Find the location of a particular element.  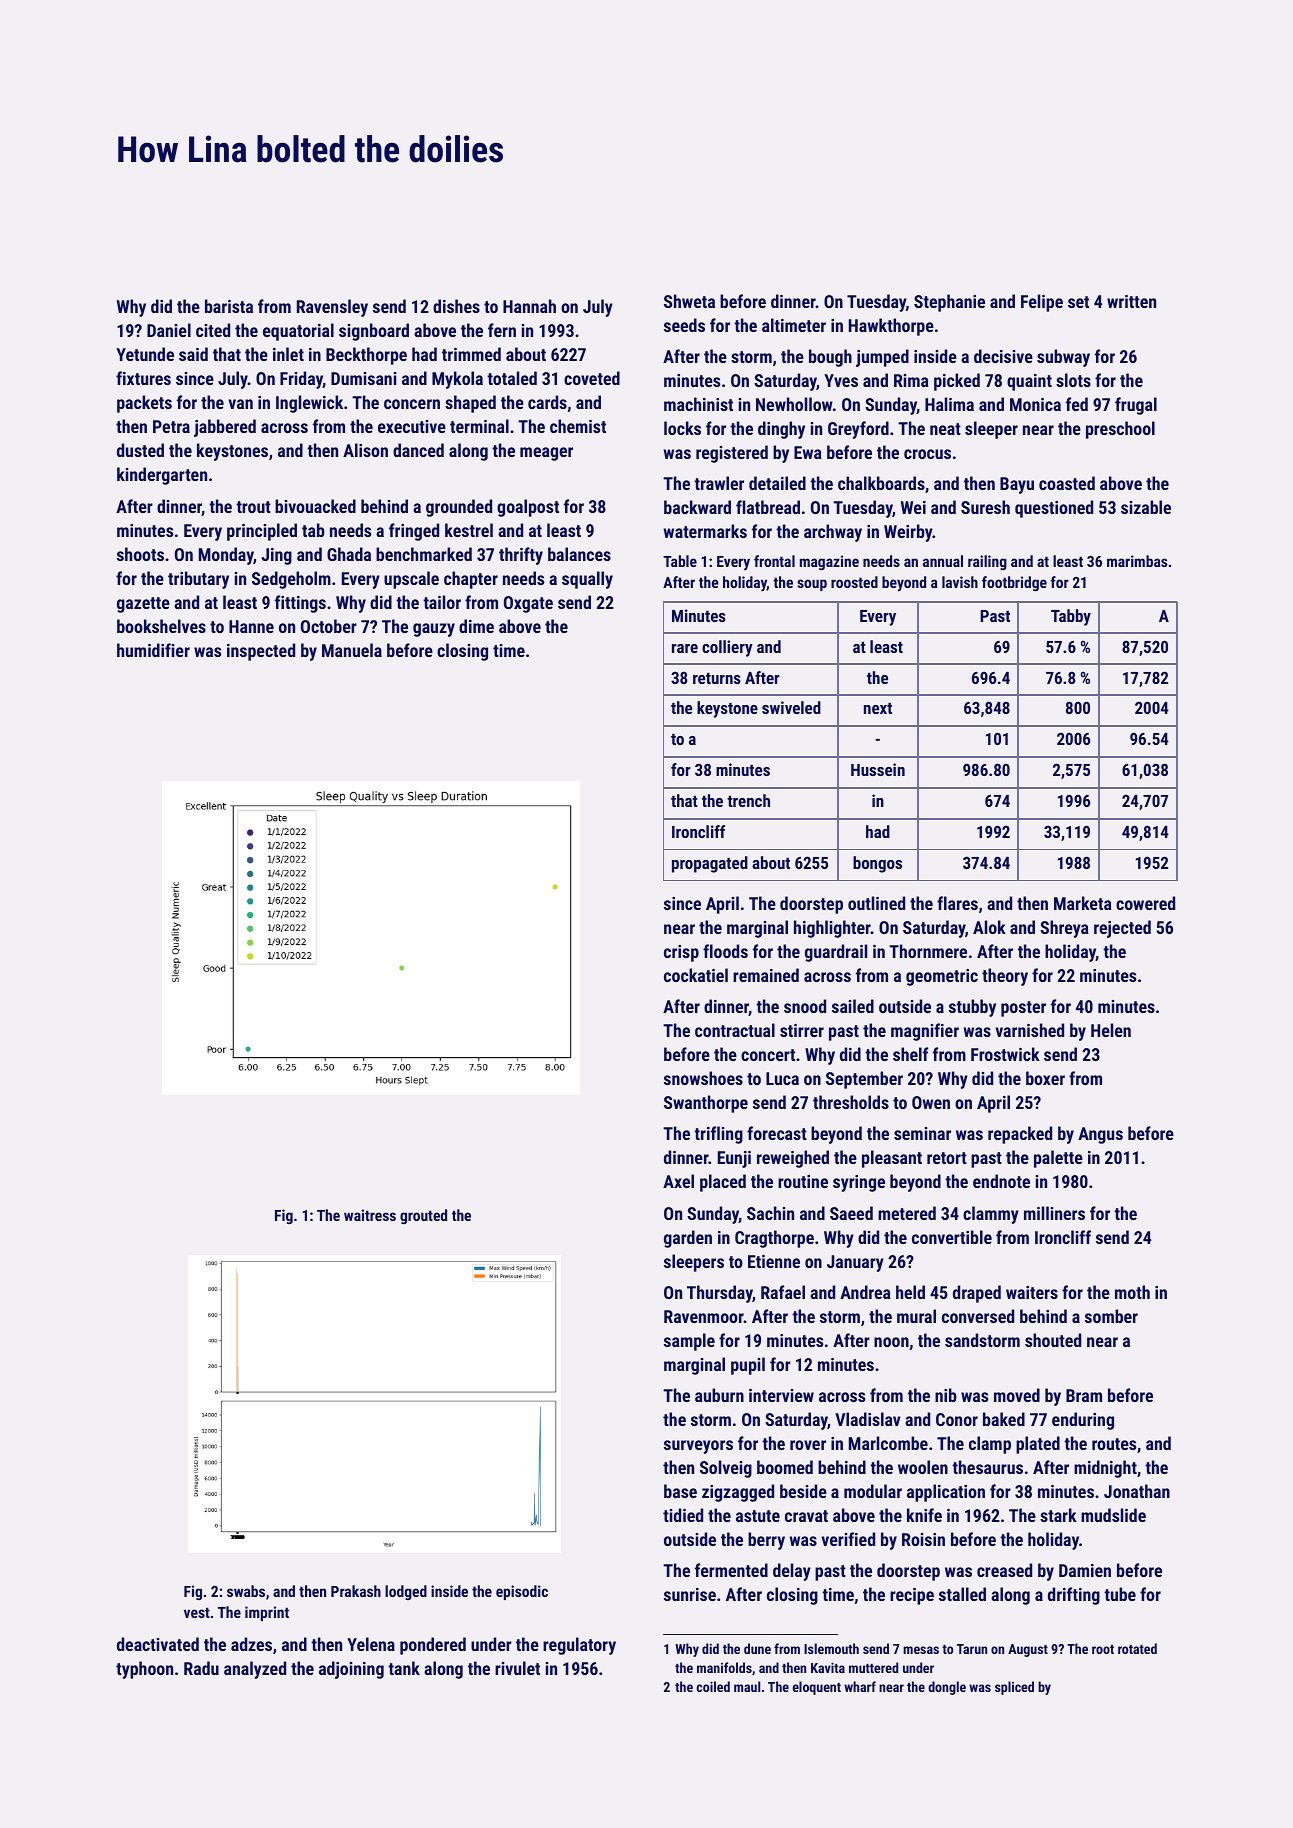

Weirby is located at coordinates (908, 533).
